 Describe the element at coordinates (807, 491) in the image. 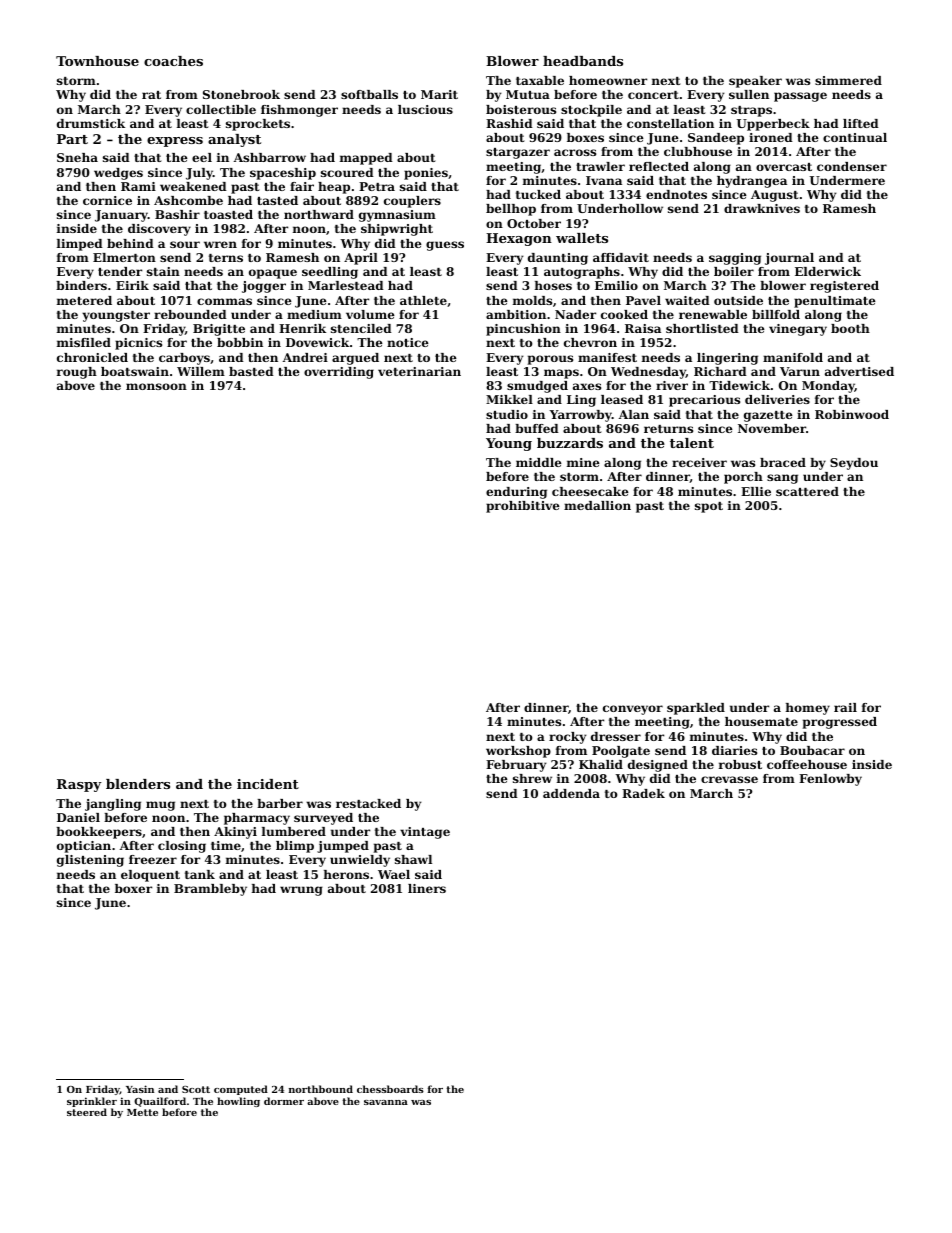

I see `scattered` at that location.
